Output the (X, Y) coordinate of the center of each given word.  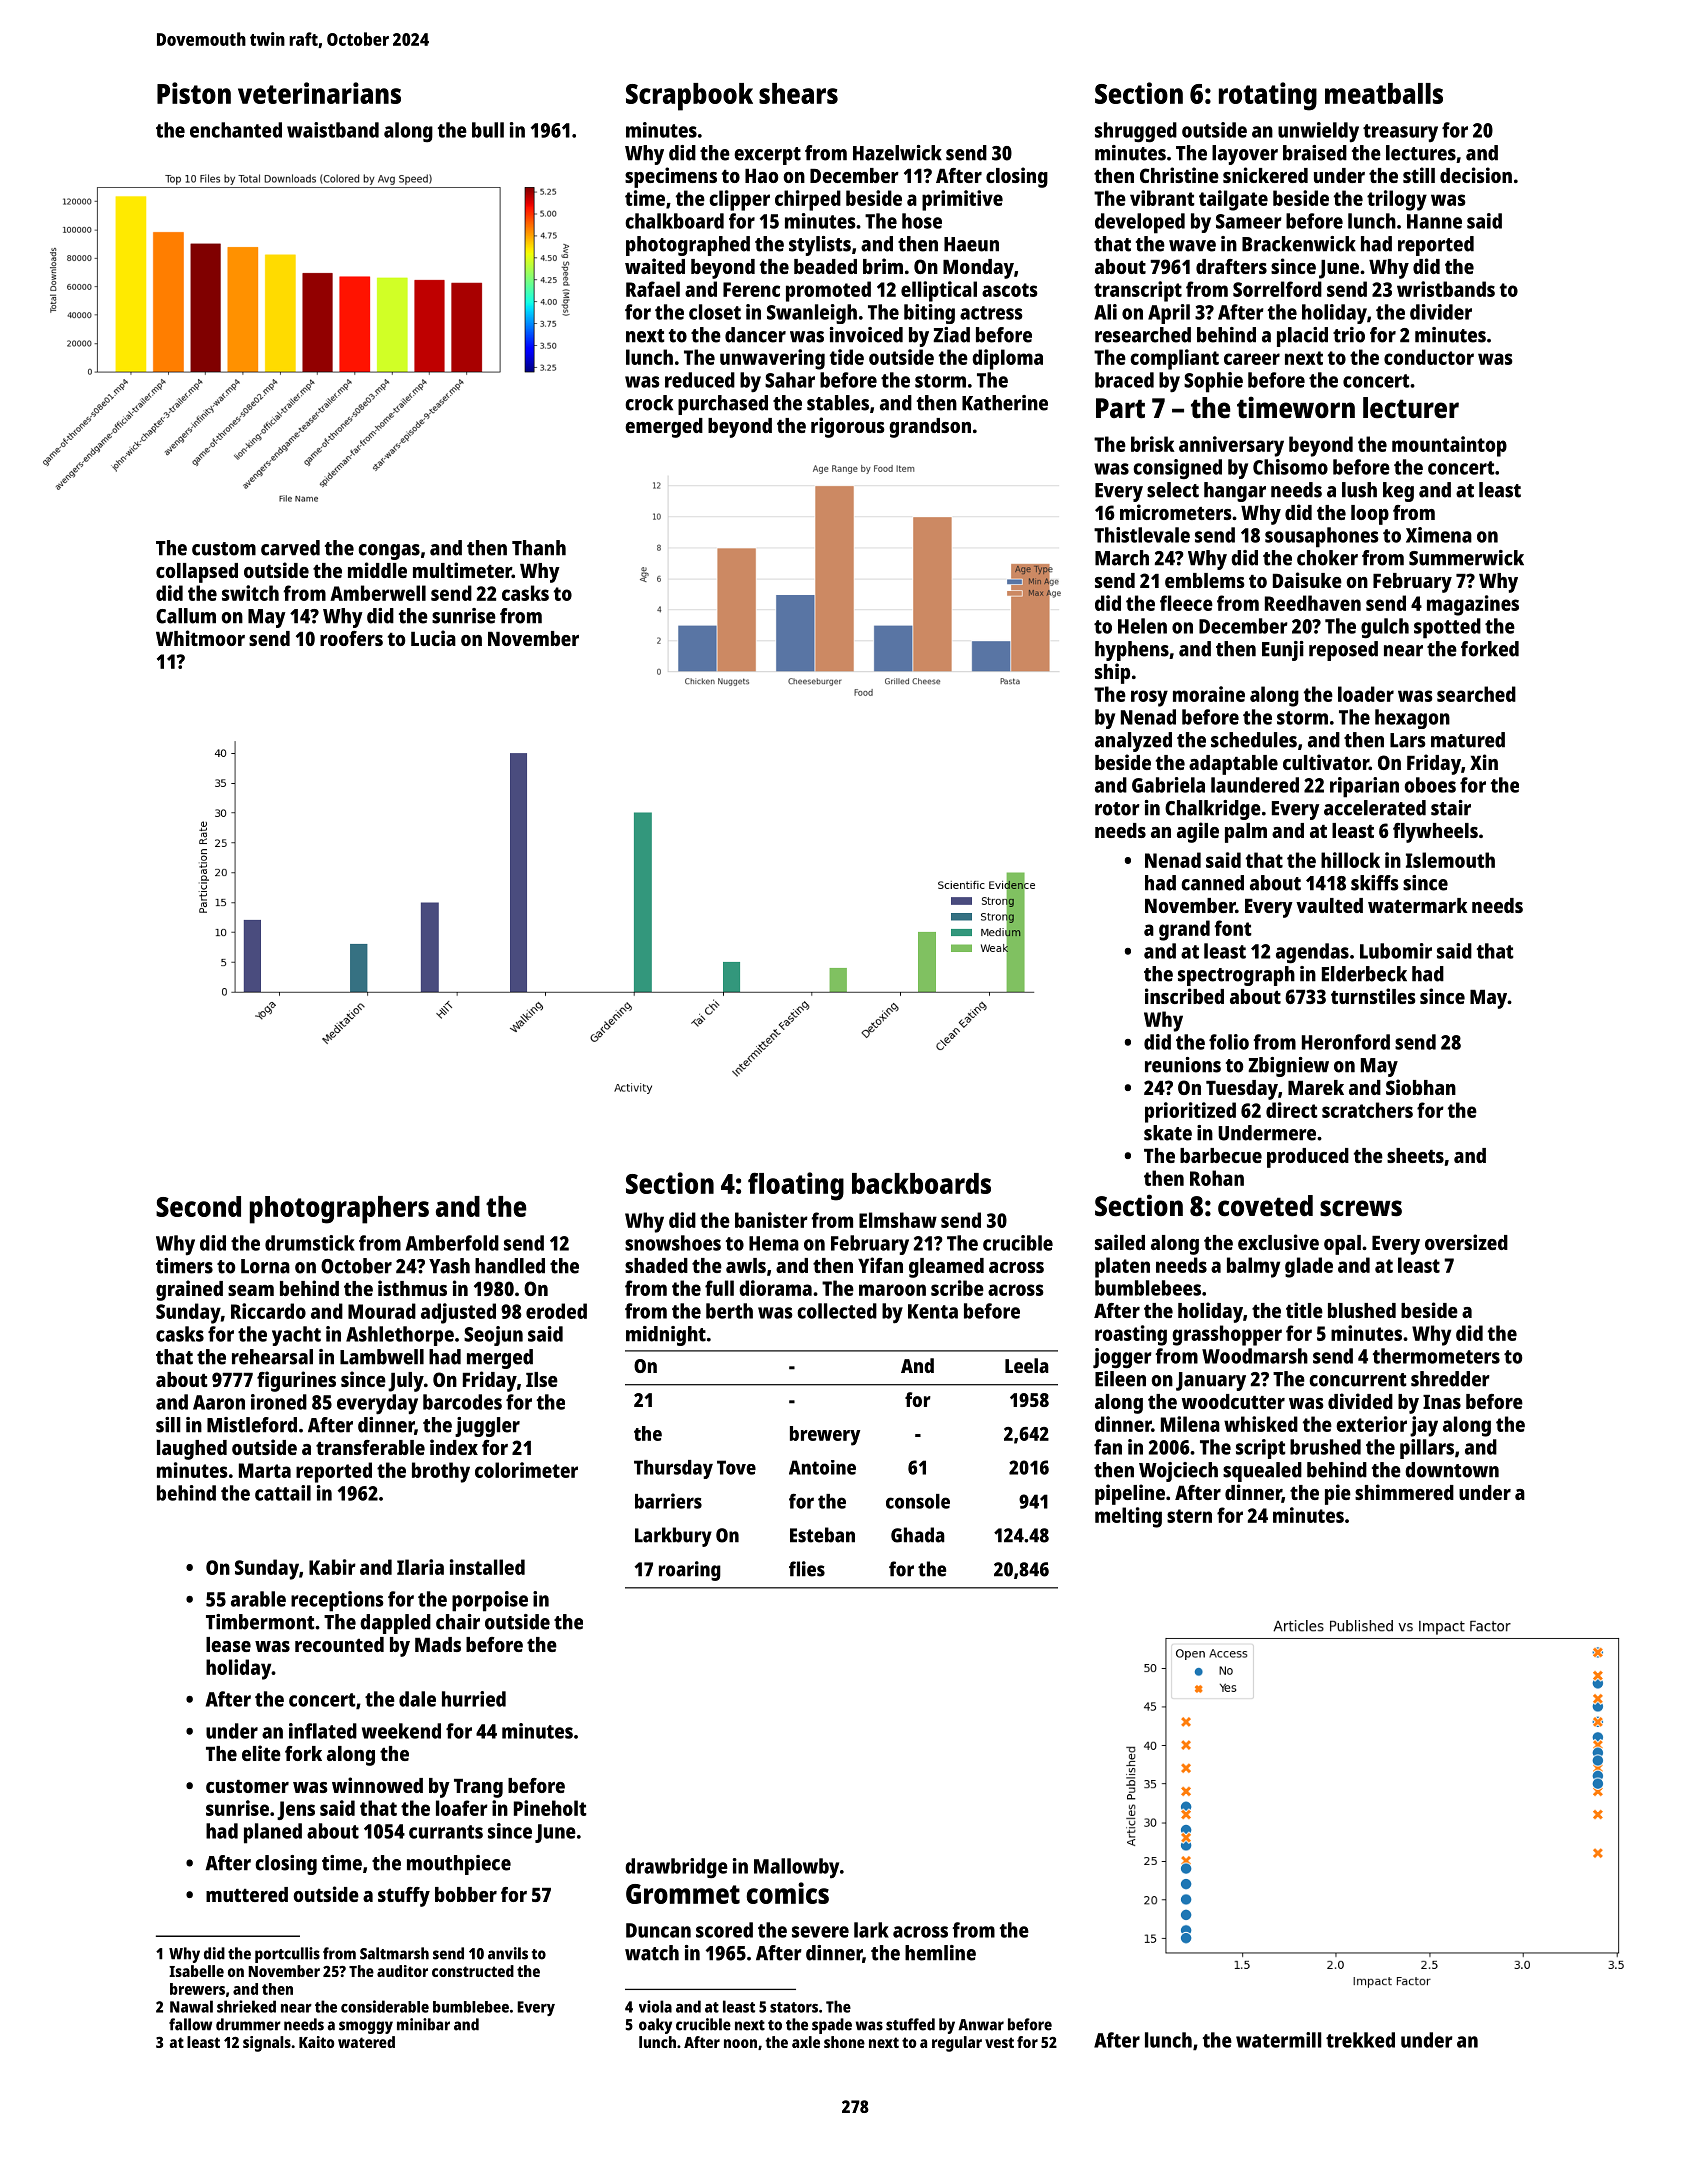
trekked (1360, 2040)
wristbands (1446, 289)
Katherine (1005, 403)
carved (290, 548)
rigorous (848, 427)
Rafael (653, 289)
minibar (423, 2024)
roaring (690, 1571)
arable (258, 1599)
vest (999, 2042)
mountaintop (1449, 446)
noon (740, 2043)
